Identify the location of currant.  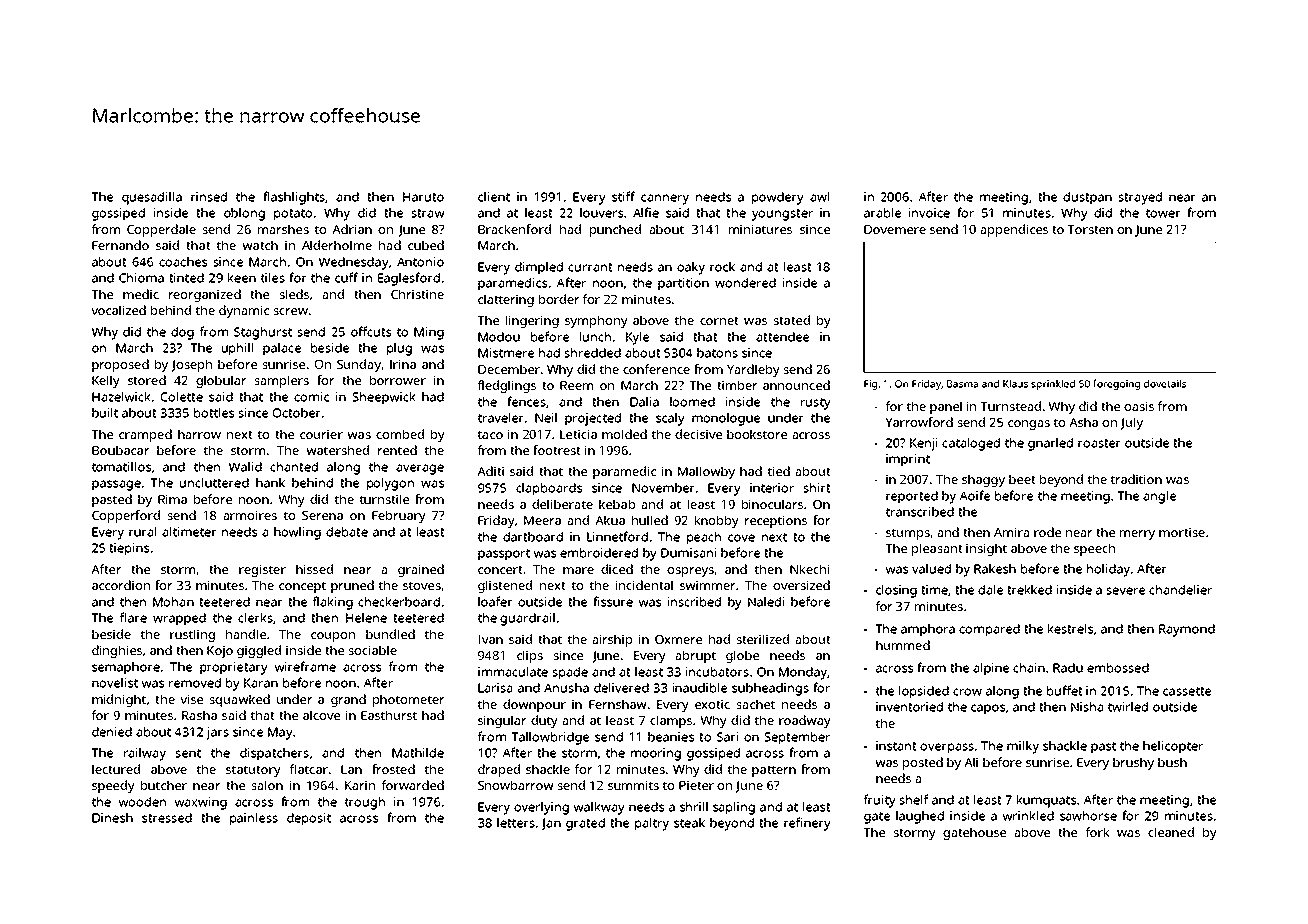
(590, 267).
